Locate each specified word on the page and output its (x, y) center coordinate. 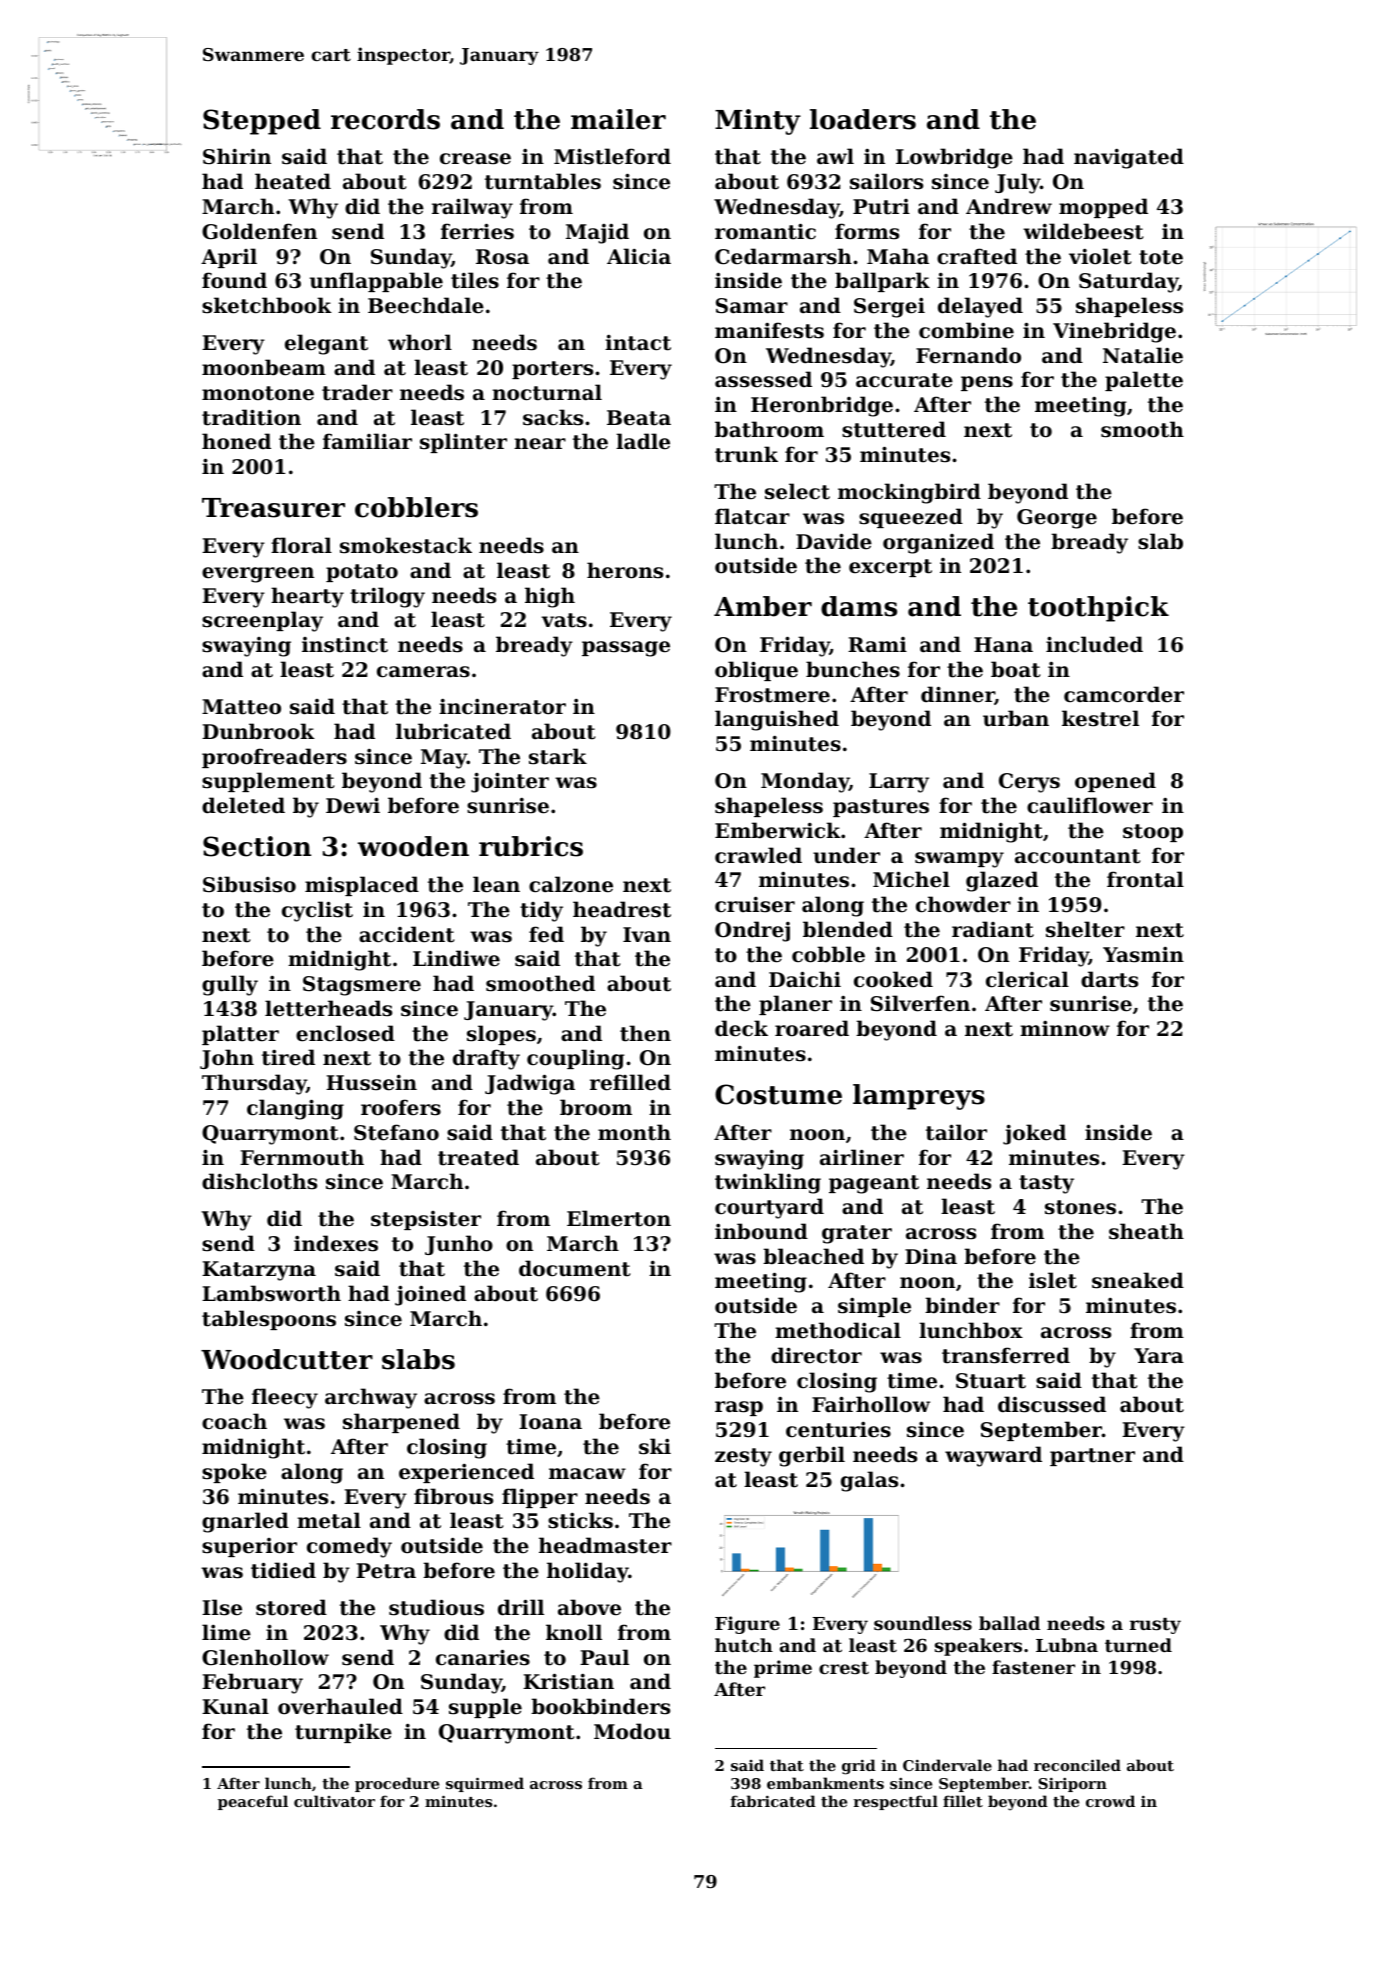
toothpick (1098, 609)
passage (626, 649)
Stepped (262, 122)
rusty (1155, 1626)
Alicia (639, 256)
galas (869, 1481)
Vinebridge (1114, 332)
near (540, 444)
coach (234, 1421)
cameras (423, 672)
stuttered (894, 429)
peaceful (253, 1802)
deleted (243, 805)
